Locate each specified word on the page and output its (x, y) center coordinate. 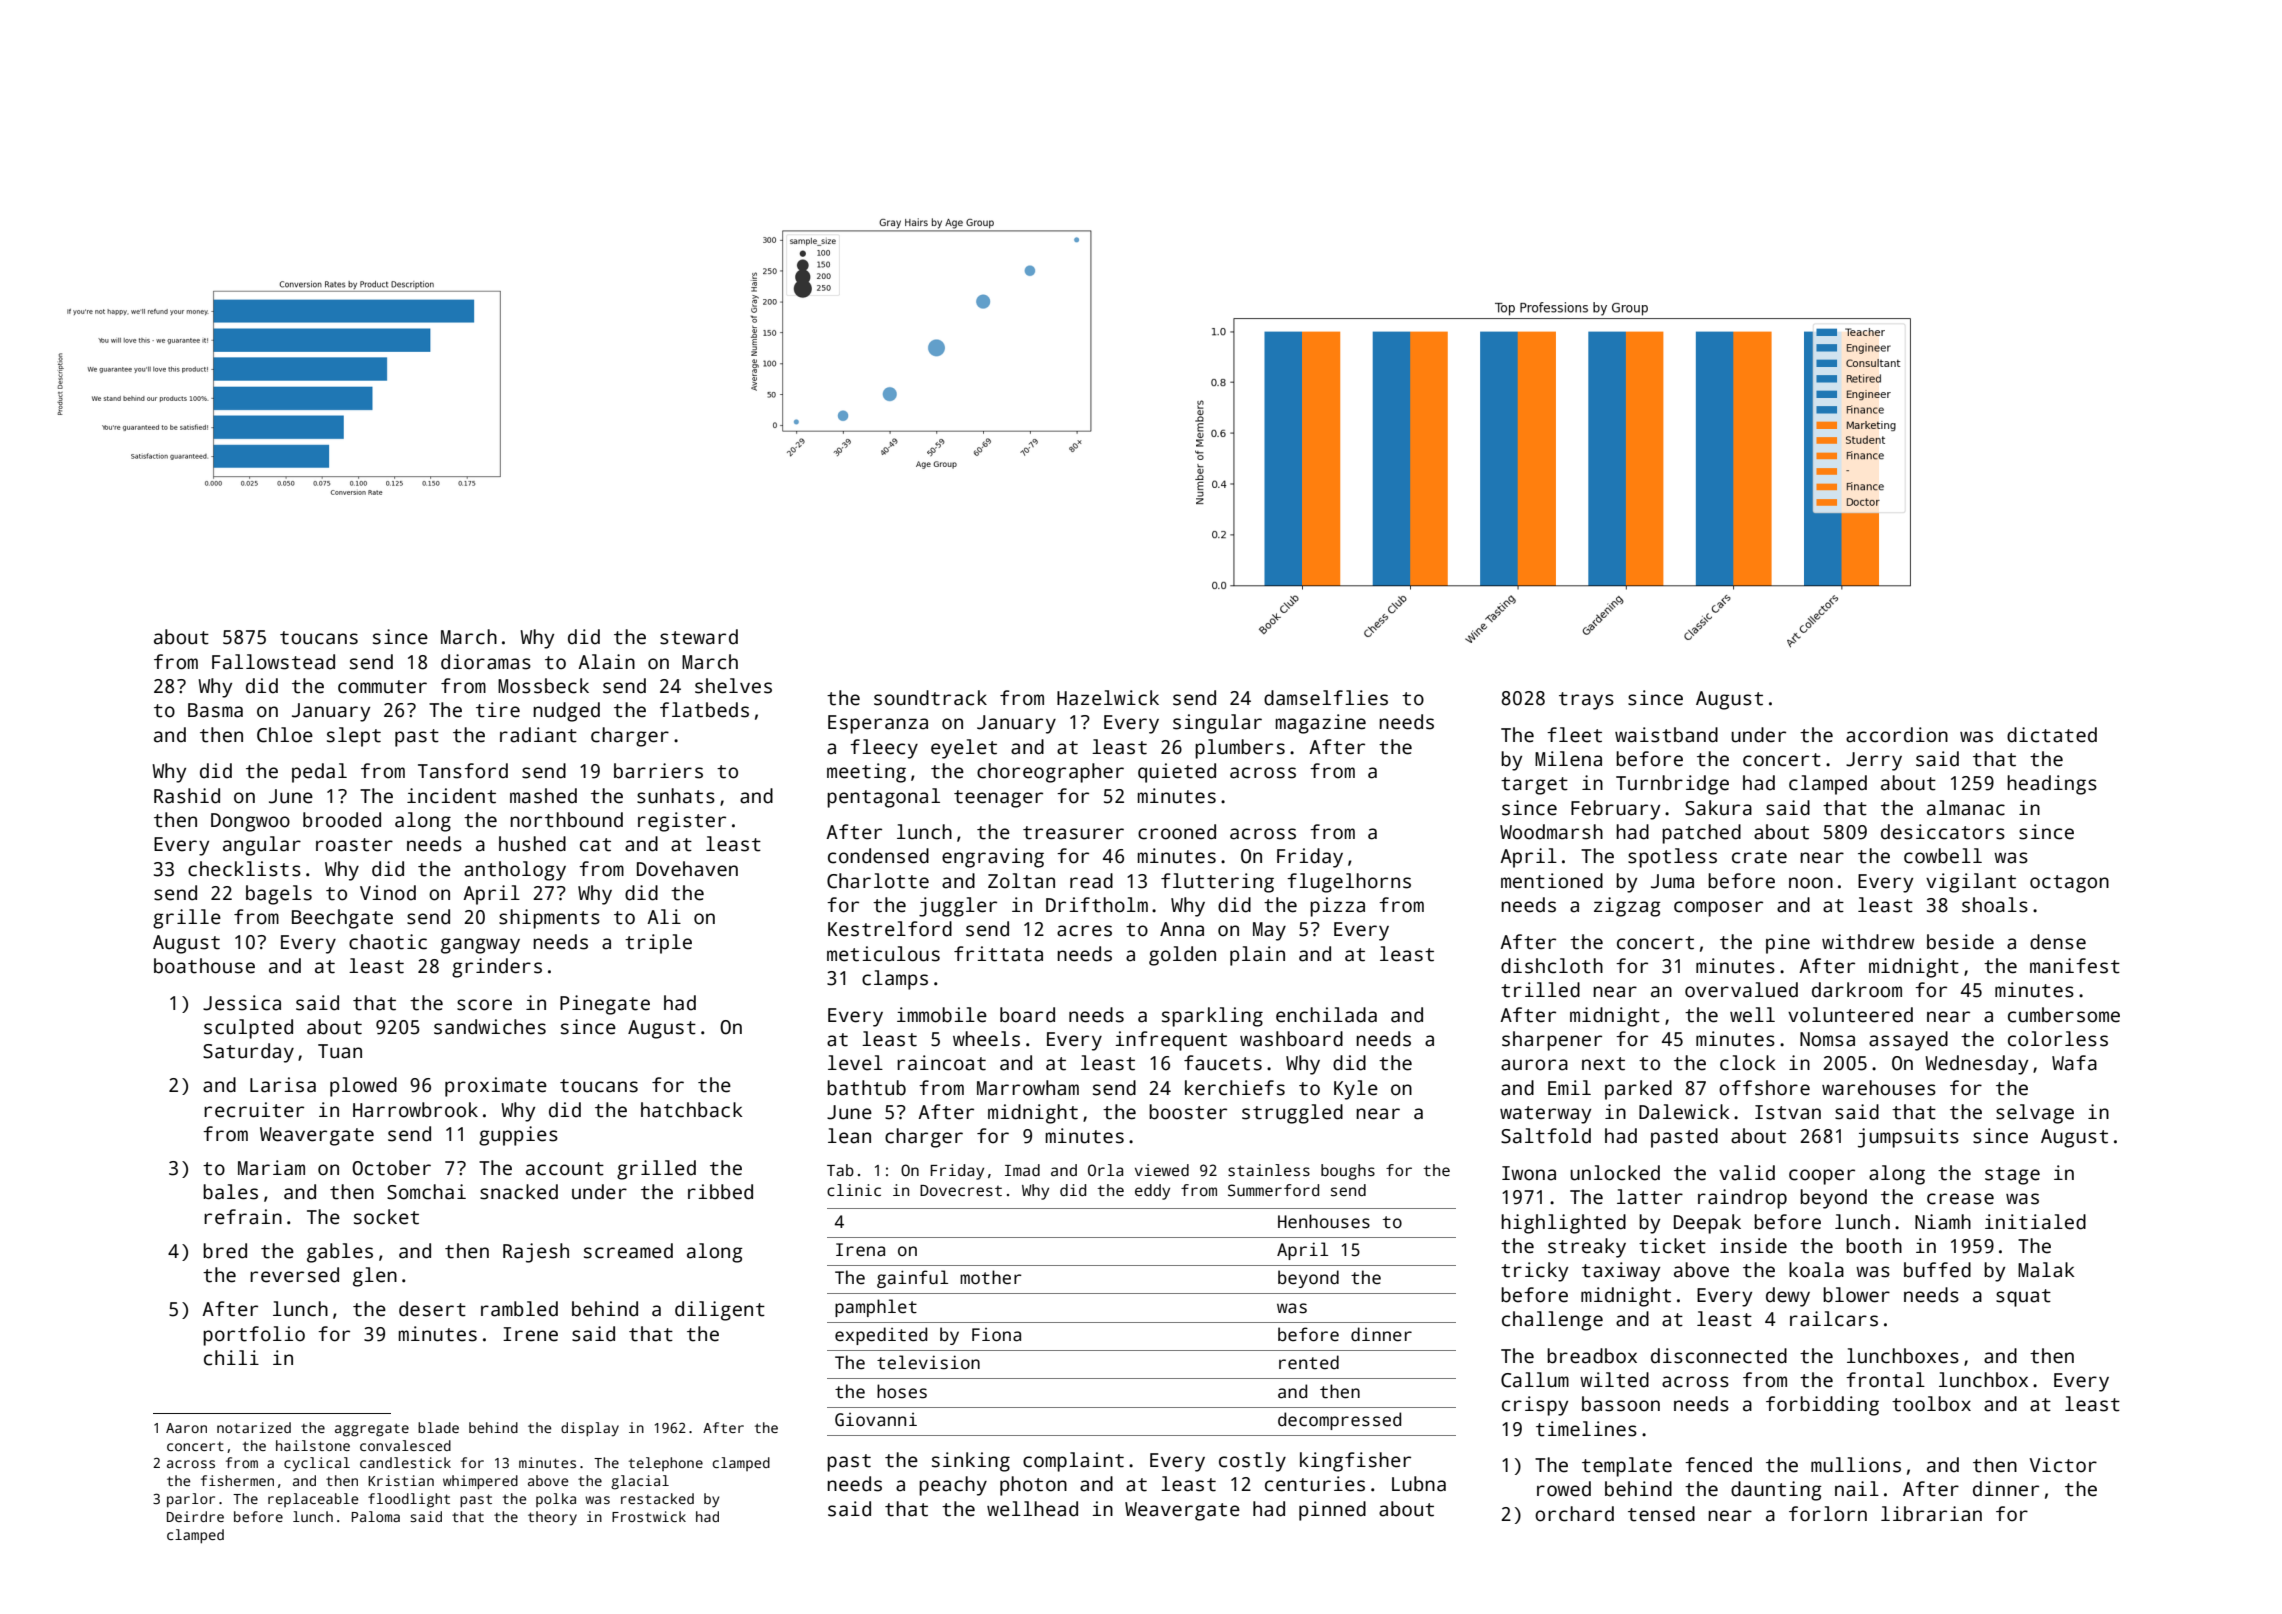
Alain (606, 662)
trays (1586, 701)
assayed (1908, 1041)
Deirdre (195, 1516)
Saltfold (1546, 1136)
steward (699, 637)
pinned (1332, 1511)
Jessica (242, 1003)
